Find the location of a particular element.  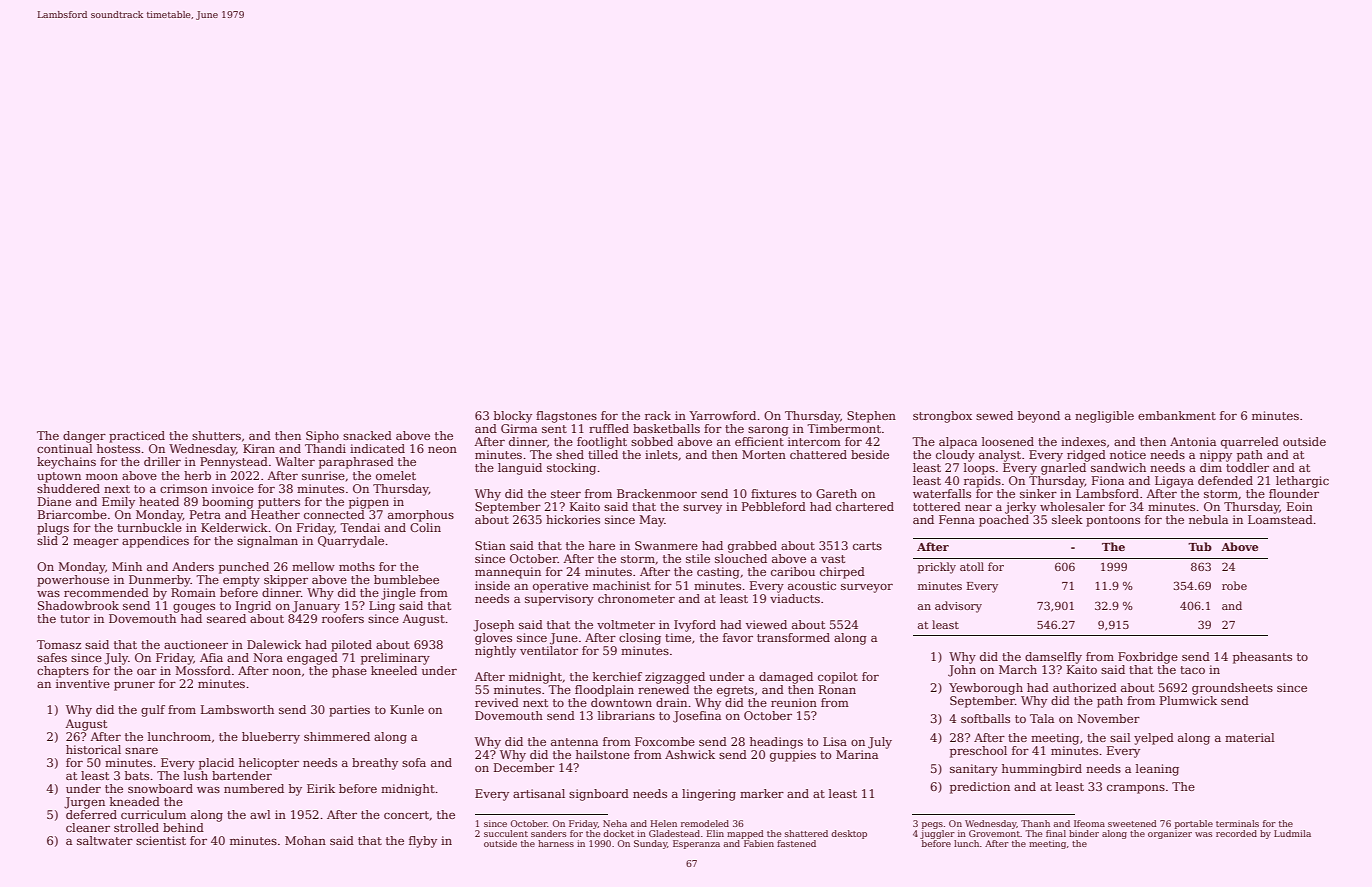

gulf is located at coordinates (153, 711).
